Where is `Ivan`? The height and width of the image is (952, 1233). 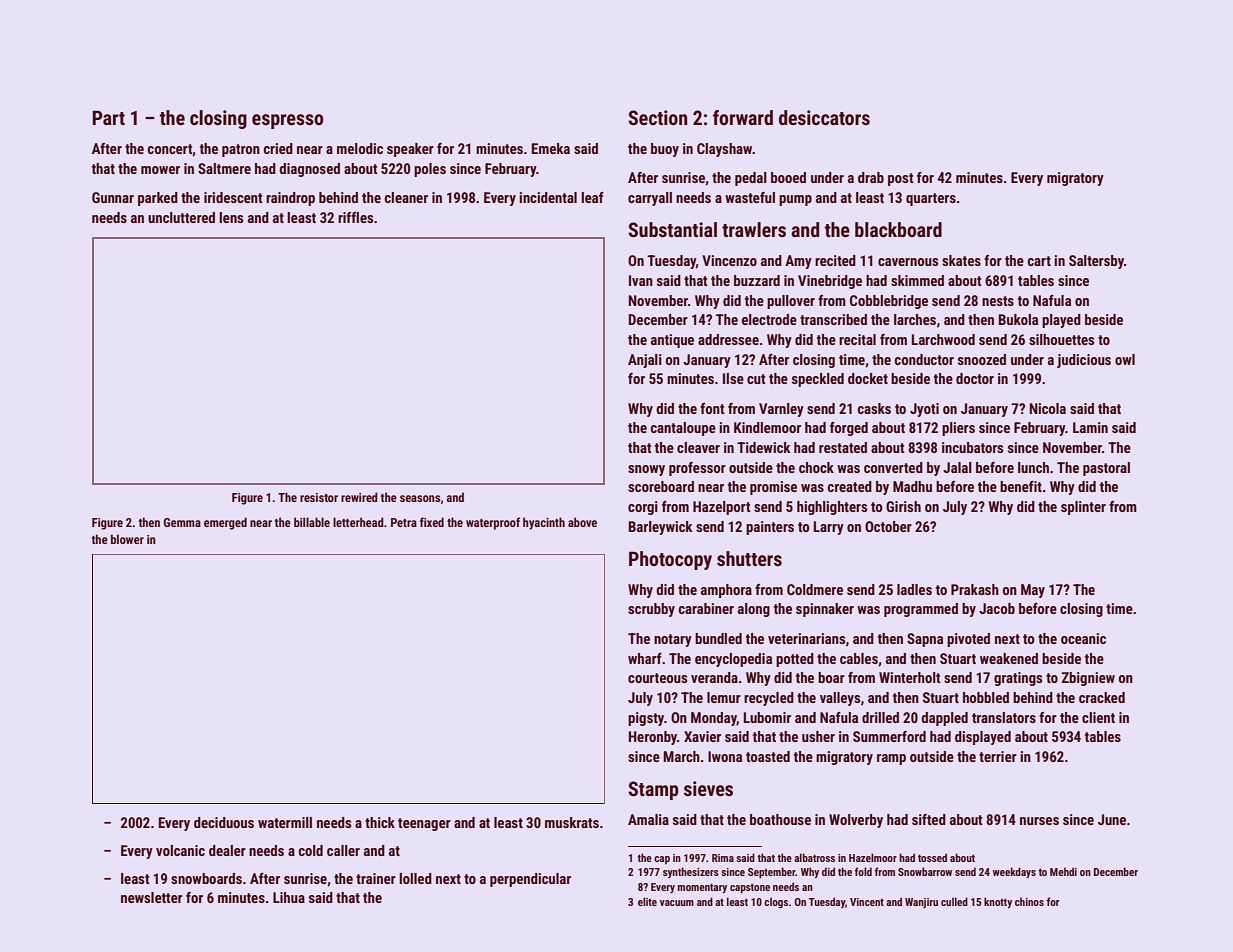 Ivan is located at coordinates (641, 280).
